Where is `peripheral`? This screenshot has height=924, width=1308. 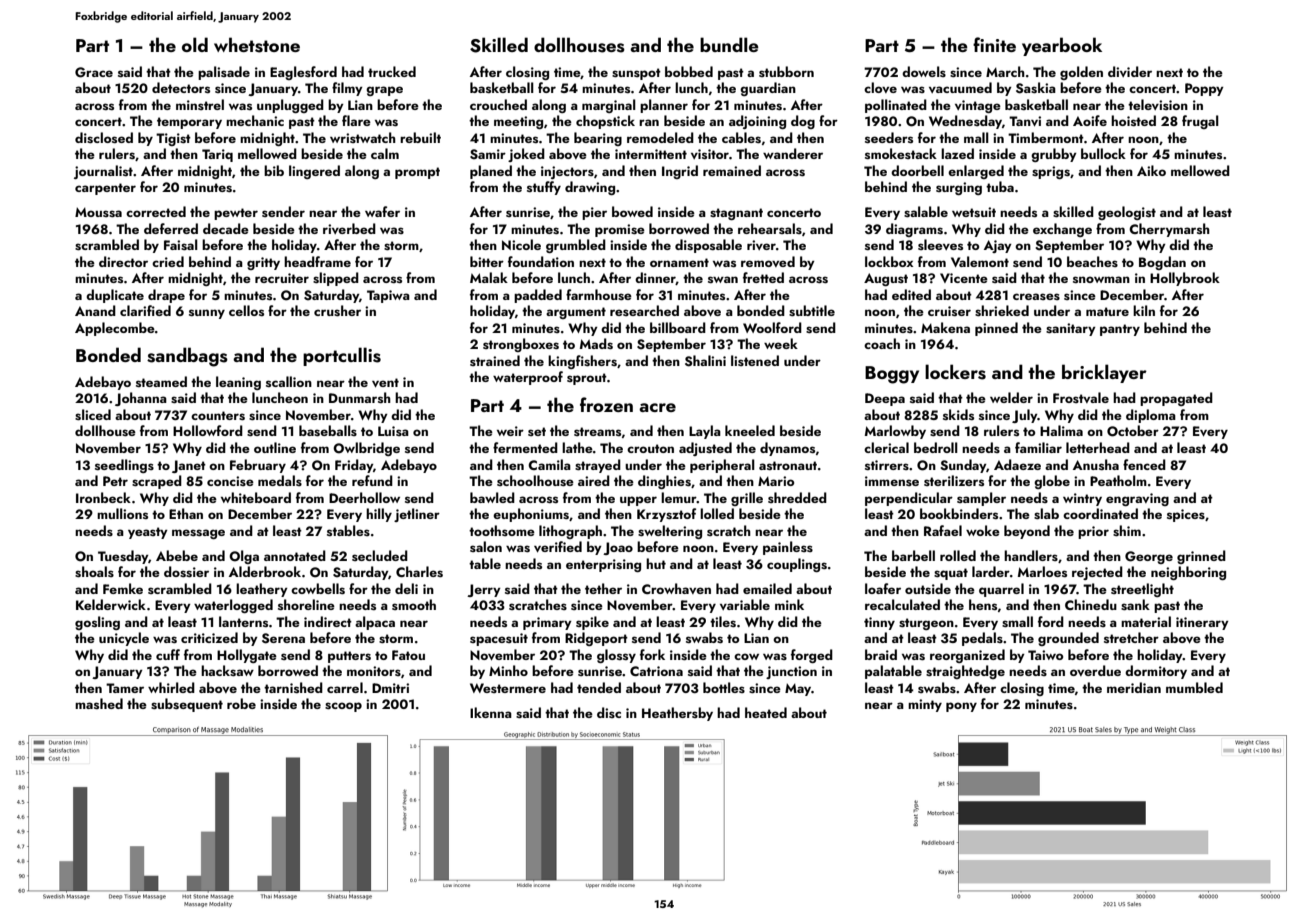
peripheral is located at coordinates (722, 466).
